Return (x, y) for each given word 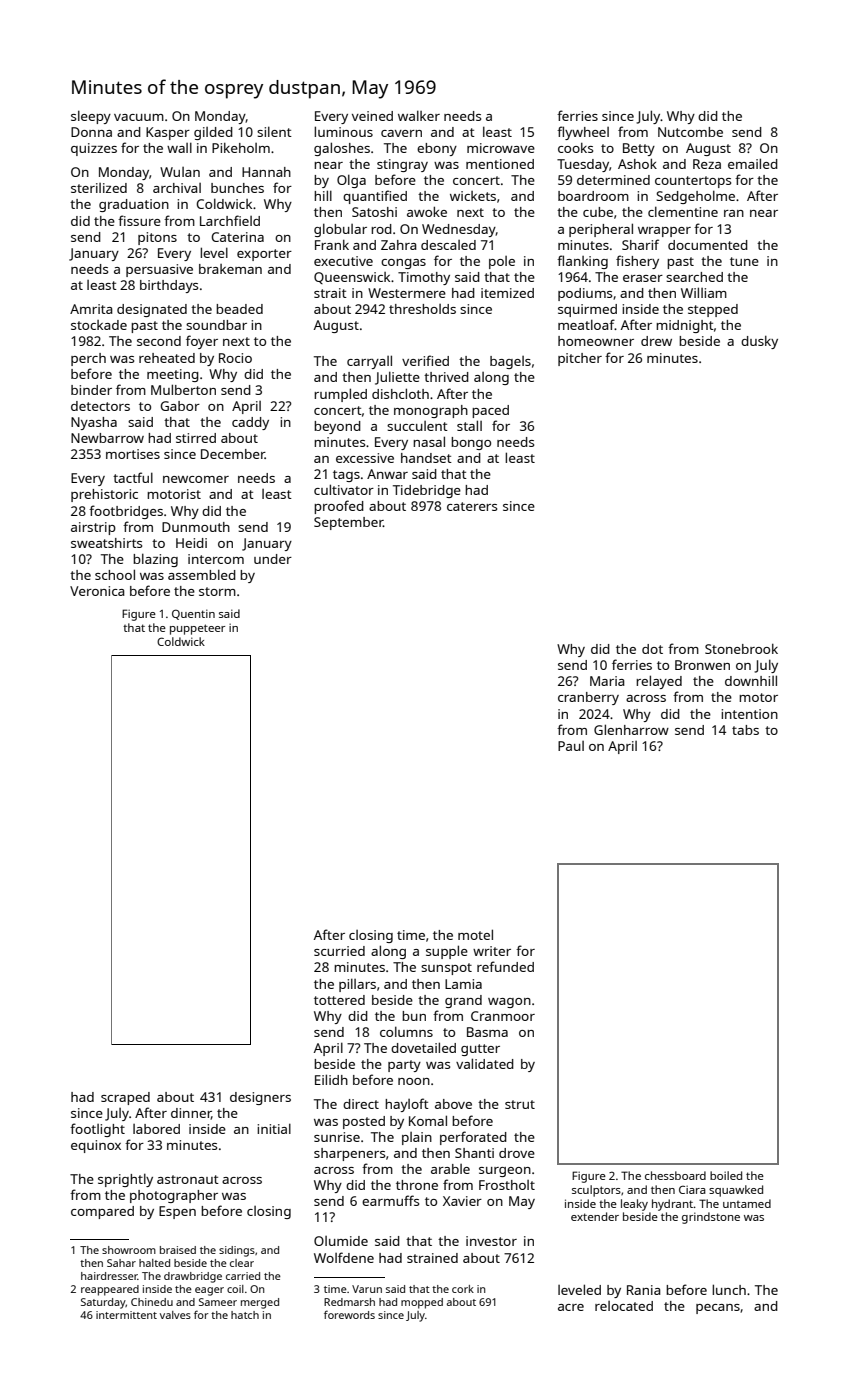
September (348, 523)
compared (102, 1212)
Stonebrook (741, 649)
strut (520, 1104)
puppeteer (197, 629)
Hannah (266, 172)
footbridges (126, 512)
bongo (471, 443)
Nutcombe (690, 132)
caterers (472, 506)
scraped (125, 1098)
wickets (473, 196)
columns (406, 1031)
